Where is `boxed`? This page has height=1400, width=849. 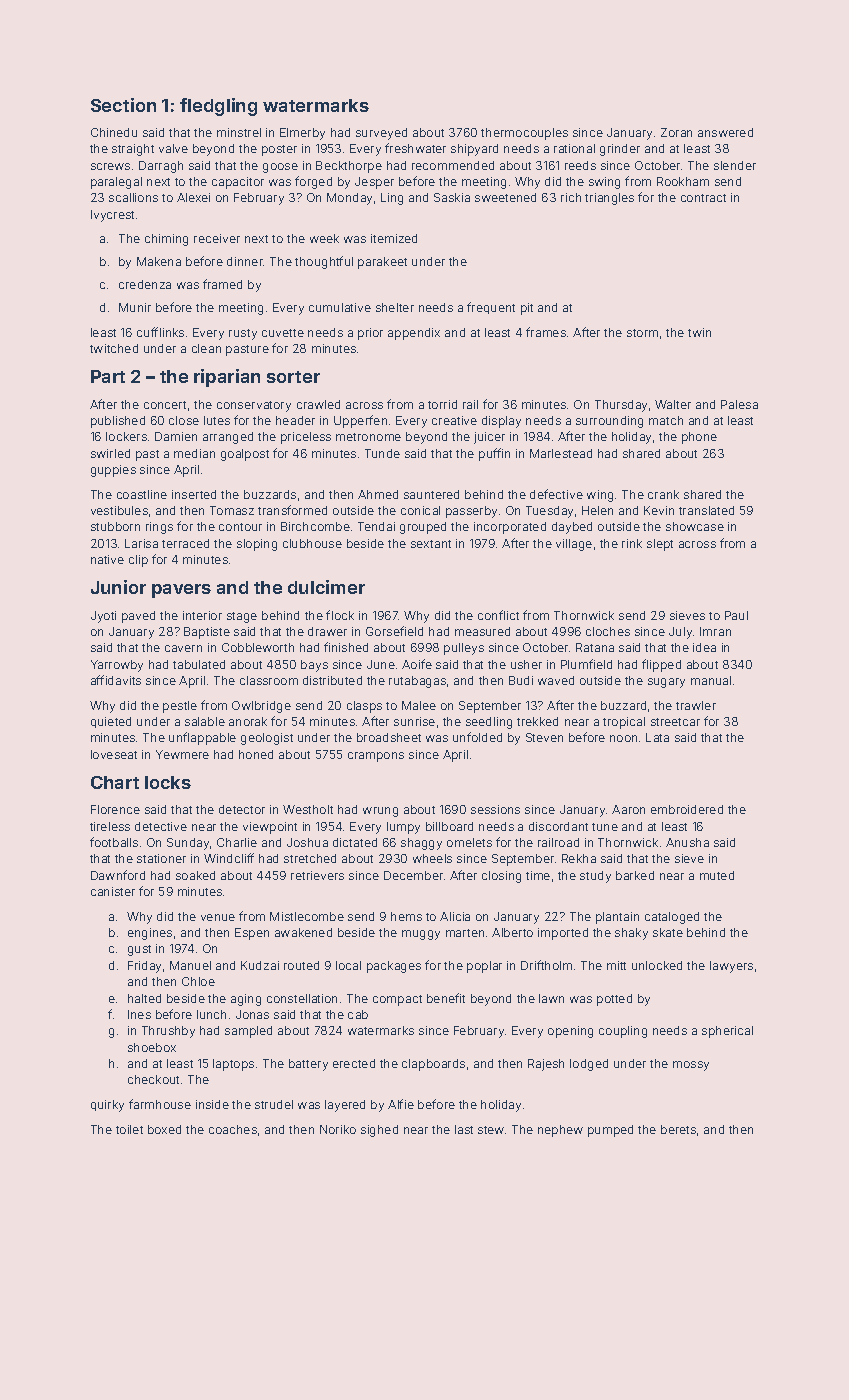
boxed is located at coordinates (164, 1129).
